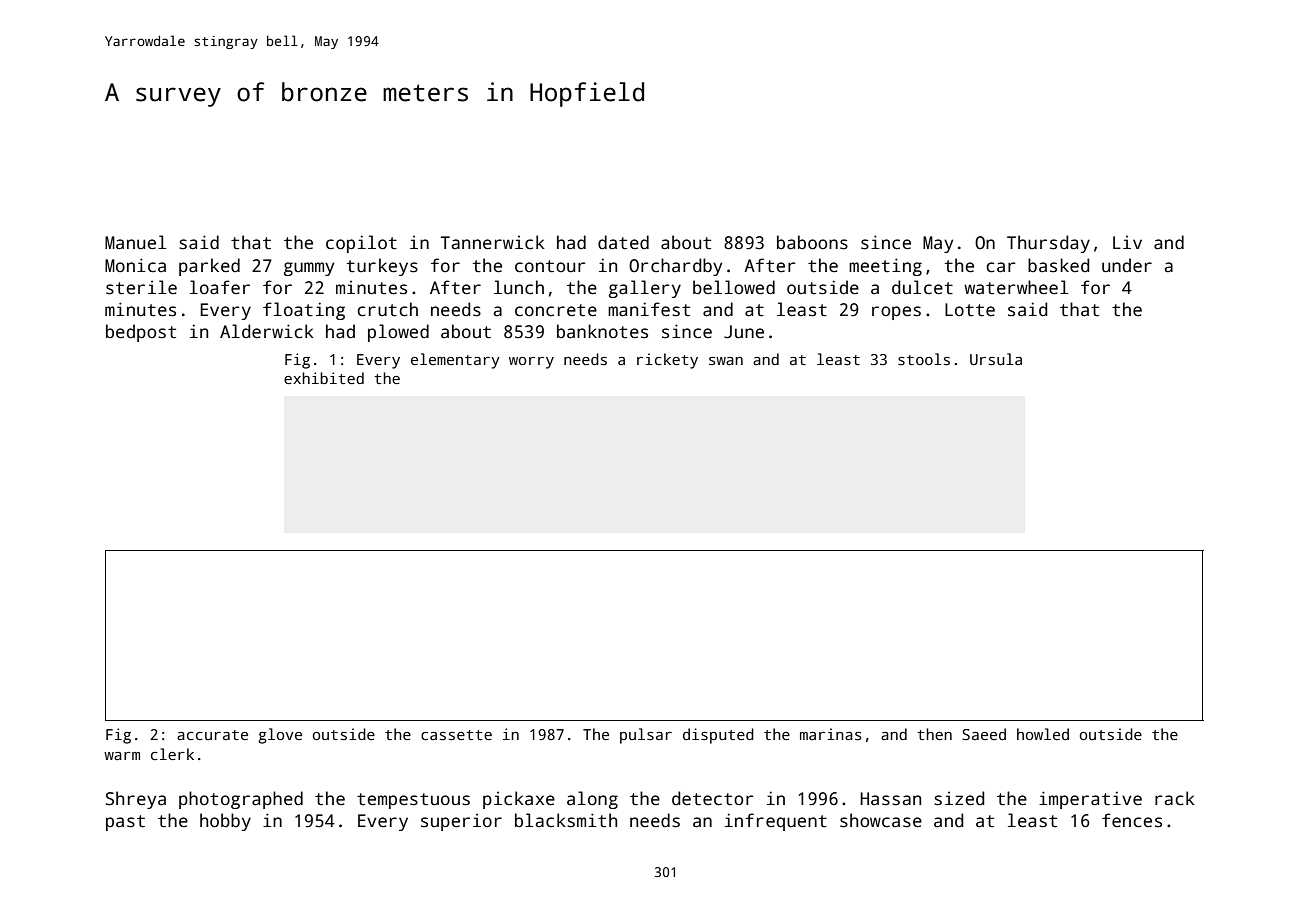  I want to click on worry, so click(531, 363).
